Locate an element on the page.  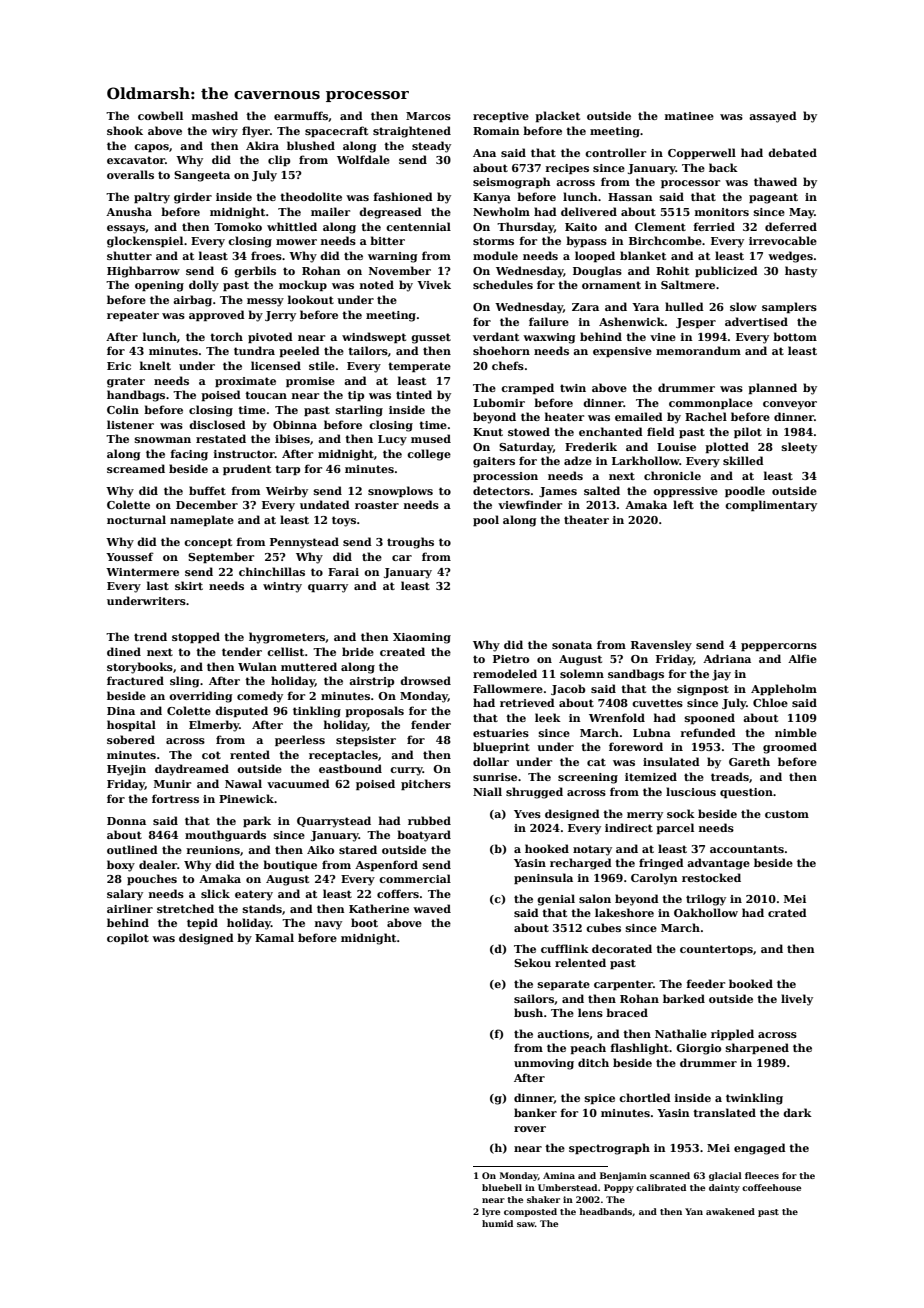
unmoving is located at coordinates (544, 1064).
